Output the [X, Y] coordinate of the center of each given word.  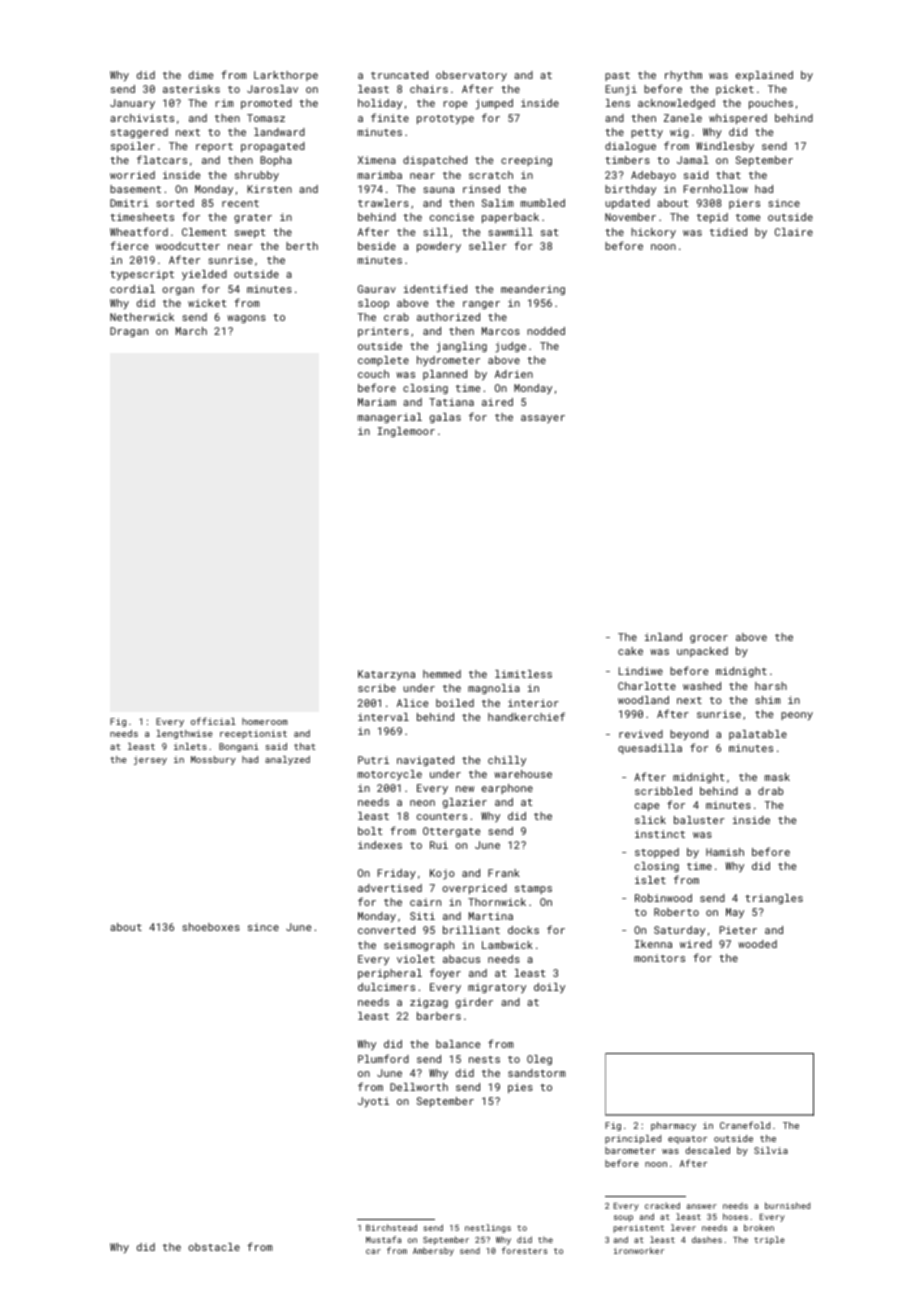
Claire [794, 232]
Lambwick [507, 945]
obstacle [214, 1247]
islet [650, 880]
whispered [738, 119]
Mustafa [383, 1239]
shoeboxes [211, 927]
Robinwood [663, 898]
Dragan [129, 332]
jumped [494, 104]
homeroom [265, 721]
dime [201, 75]
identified [435, 288]
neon [422, 803]
